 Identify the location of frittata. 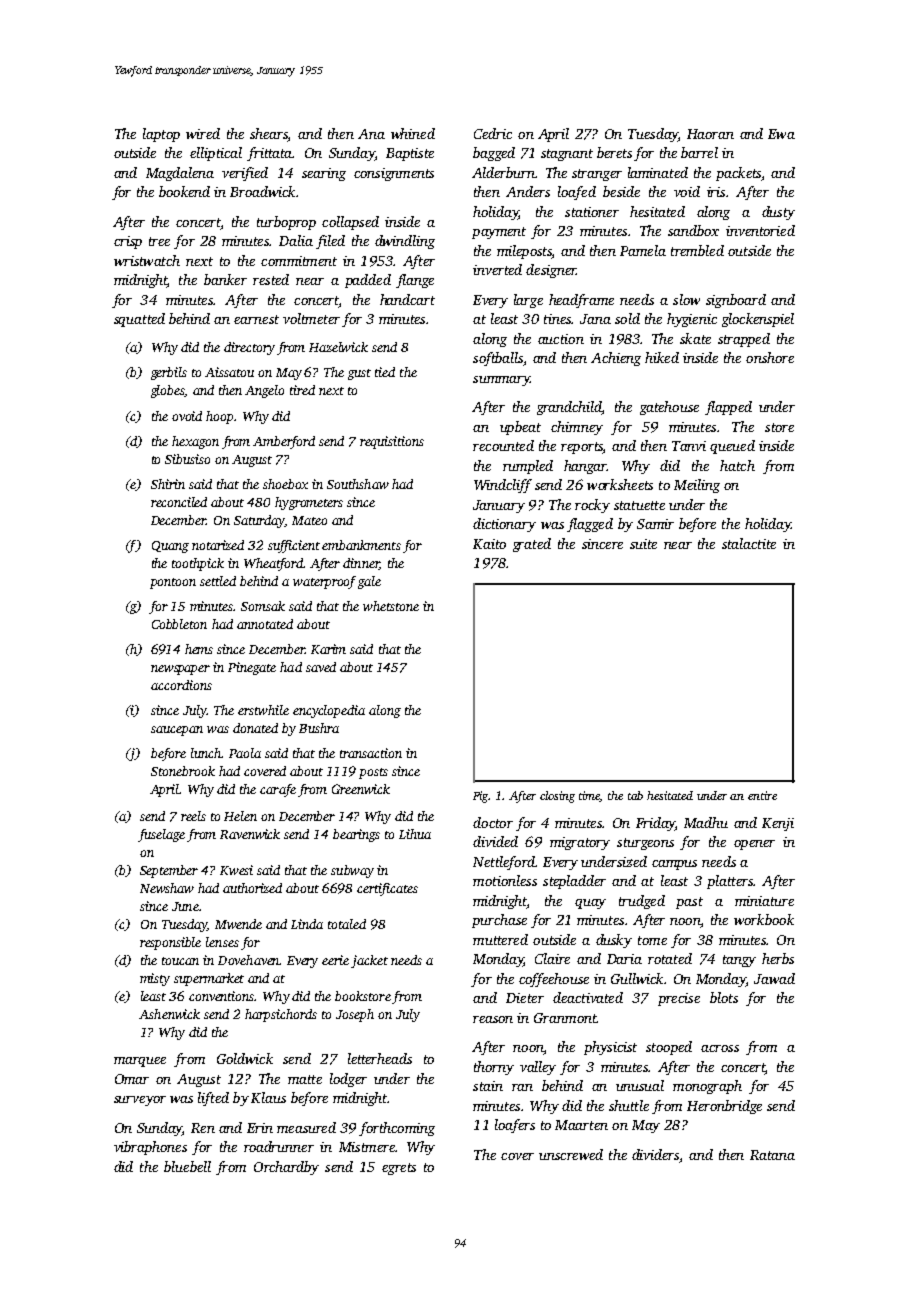
(269, 154).
